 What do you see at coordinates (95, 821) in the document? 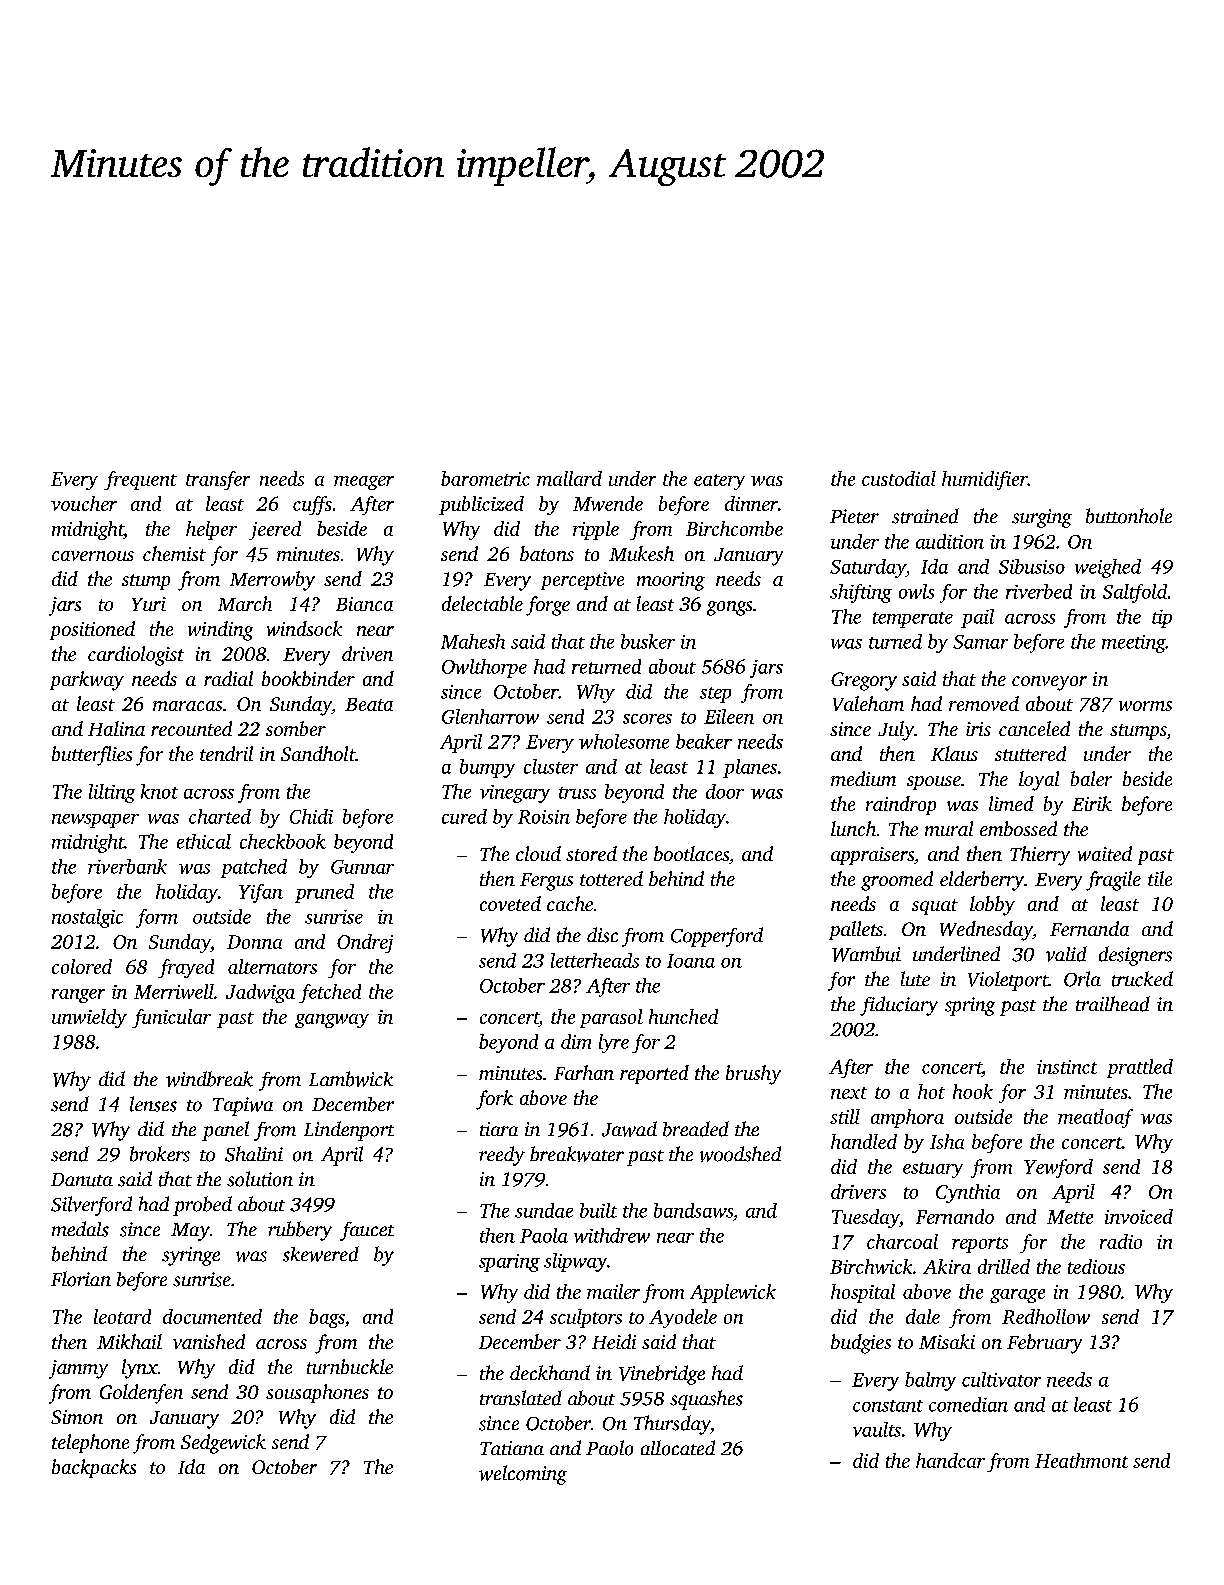
I see `newspaper` at bounding box center [95, 821].
